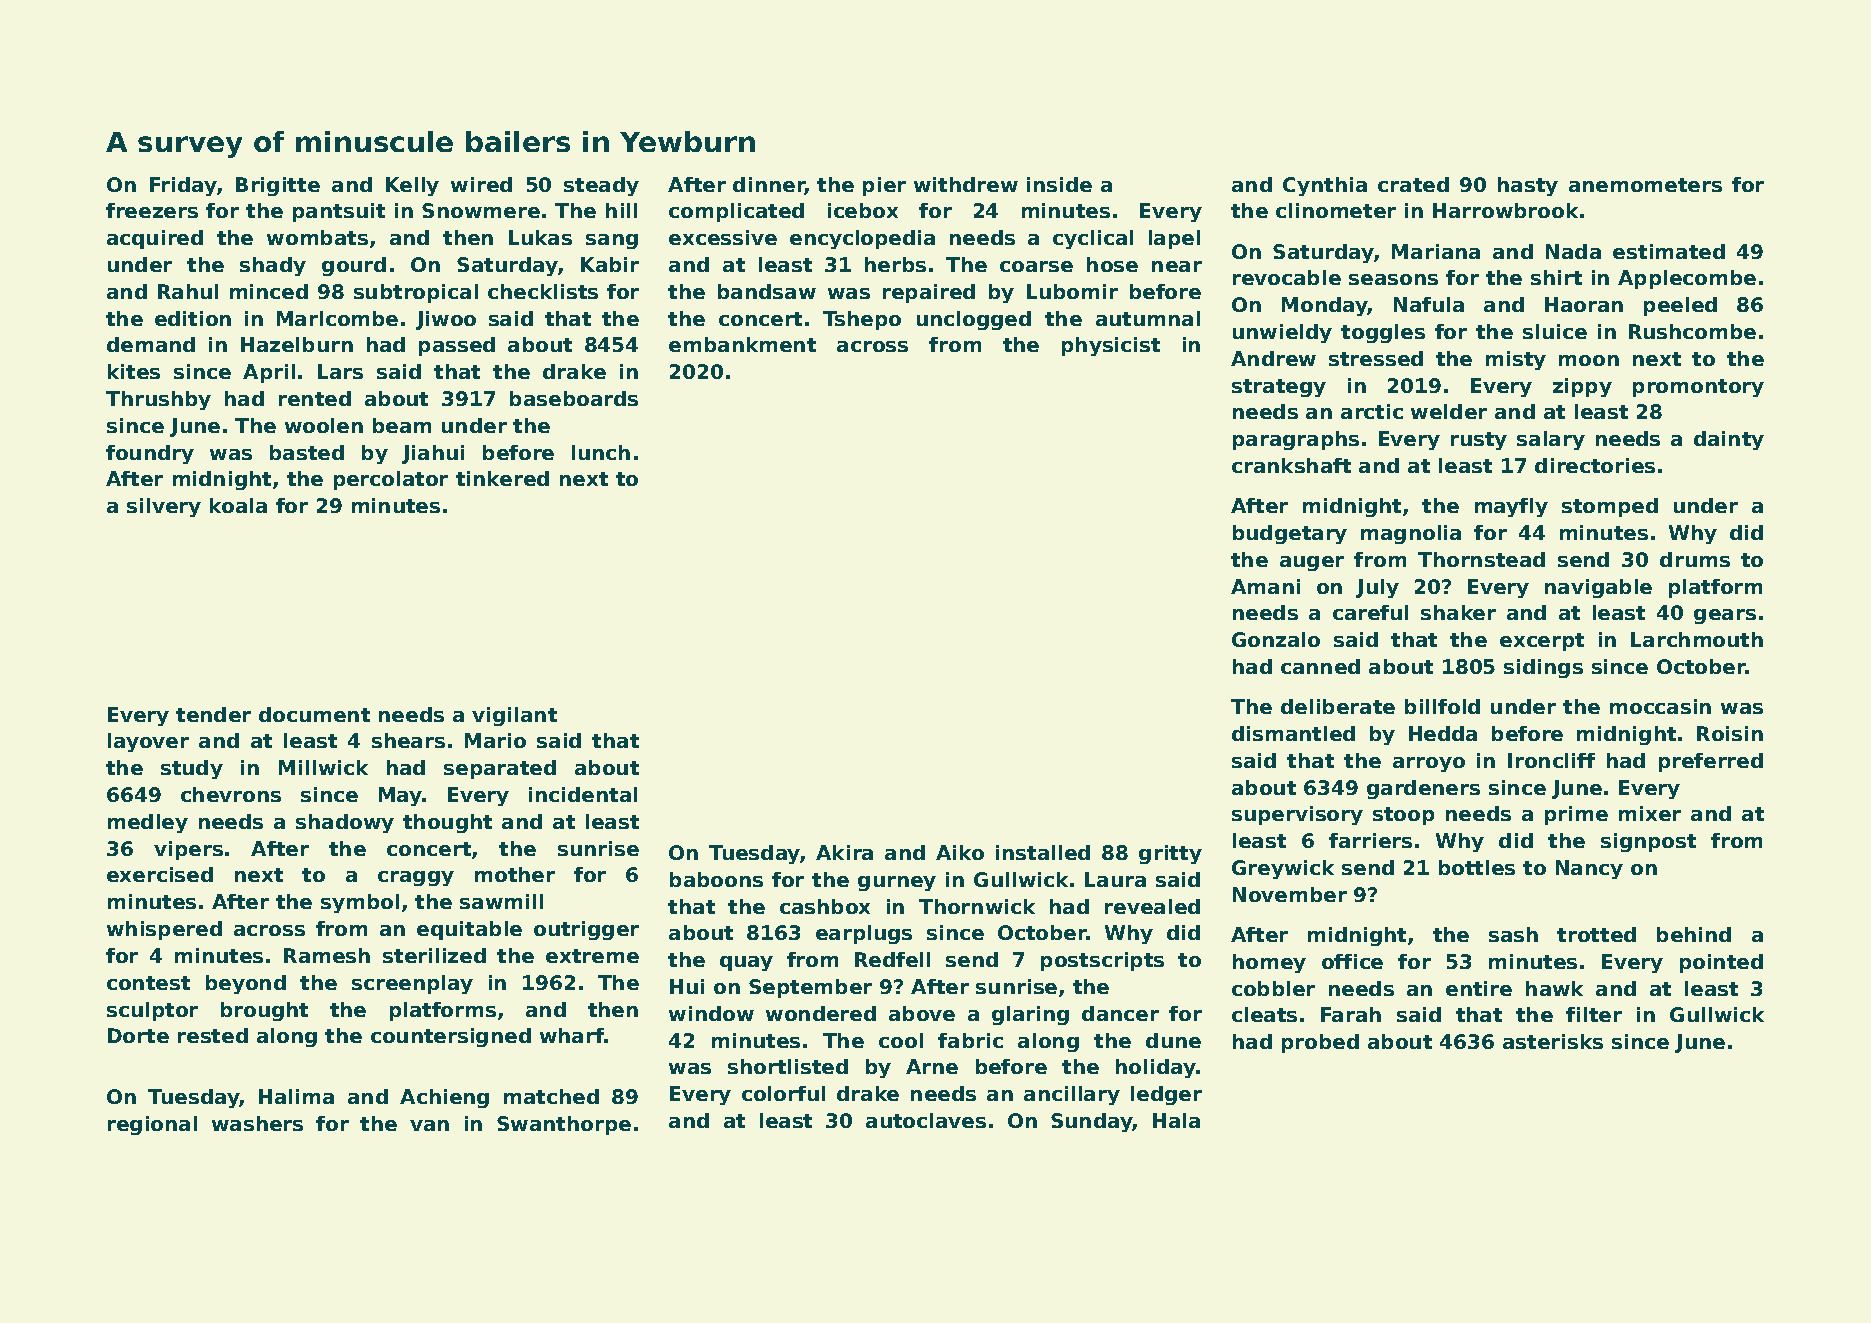  What do you see at coordinates (551, 1096) in the screenshot?
I see `matched` at bounding box center [551, 1096].
